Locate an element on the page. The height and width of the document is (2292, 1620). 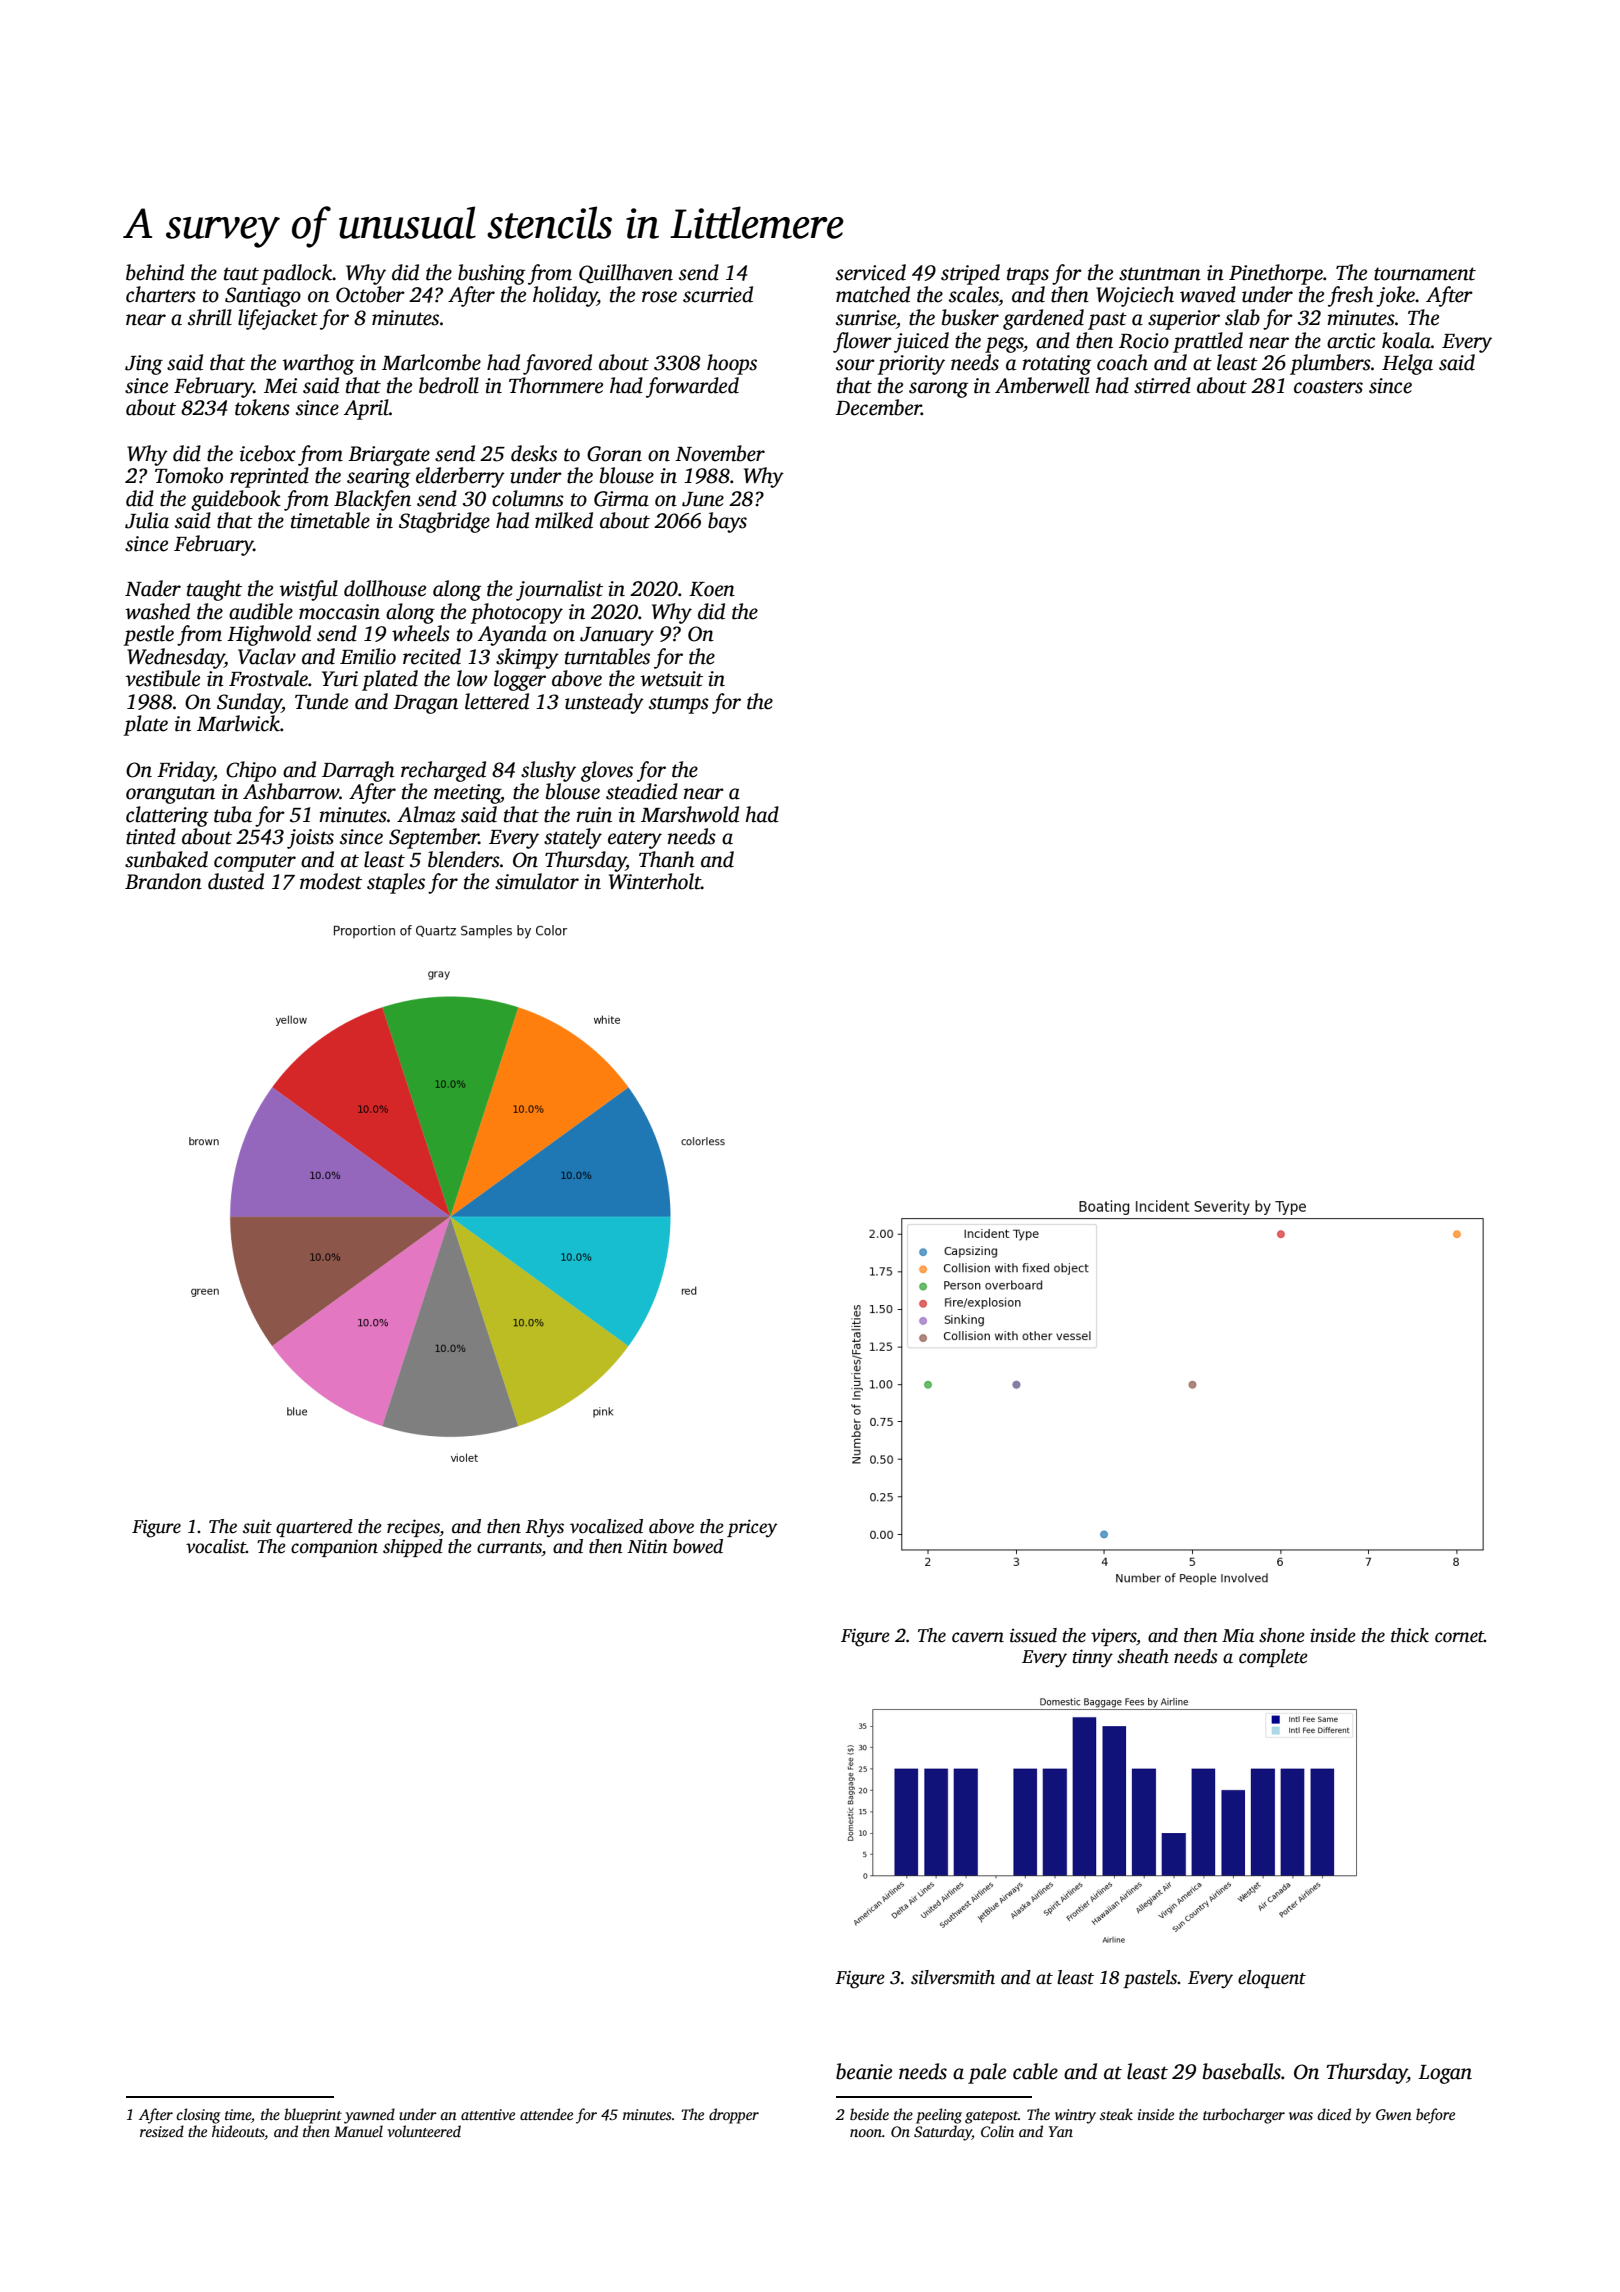
recipes is located at coordinates (413, 1528).
